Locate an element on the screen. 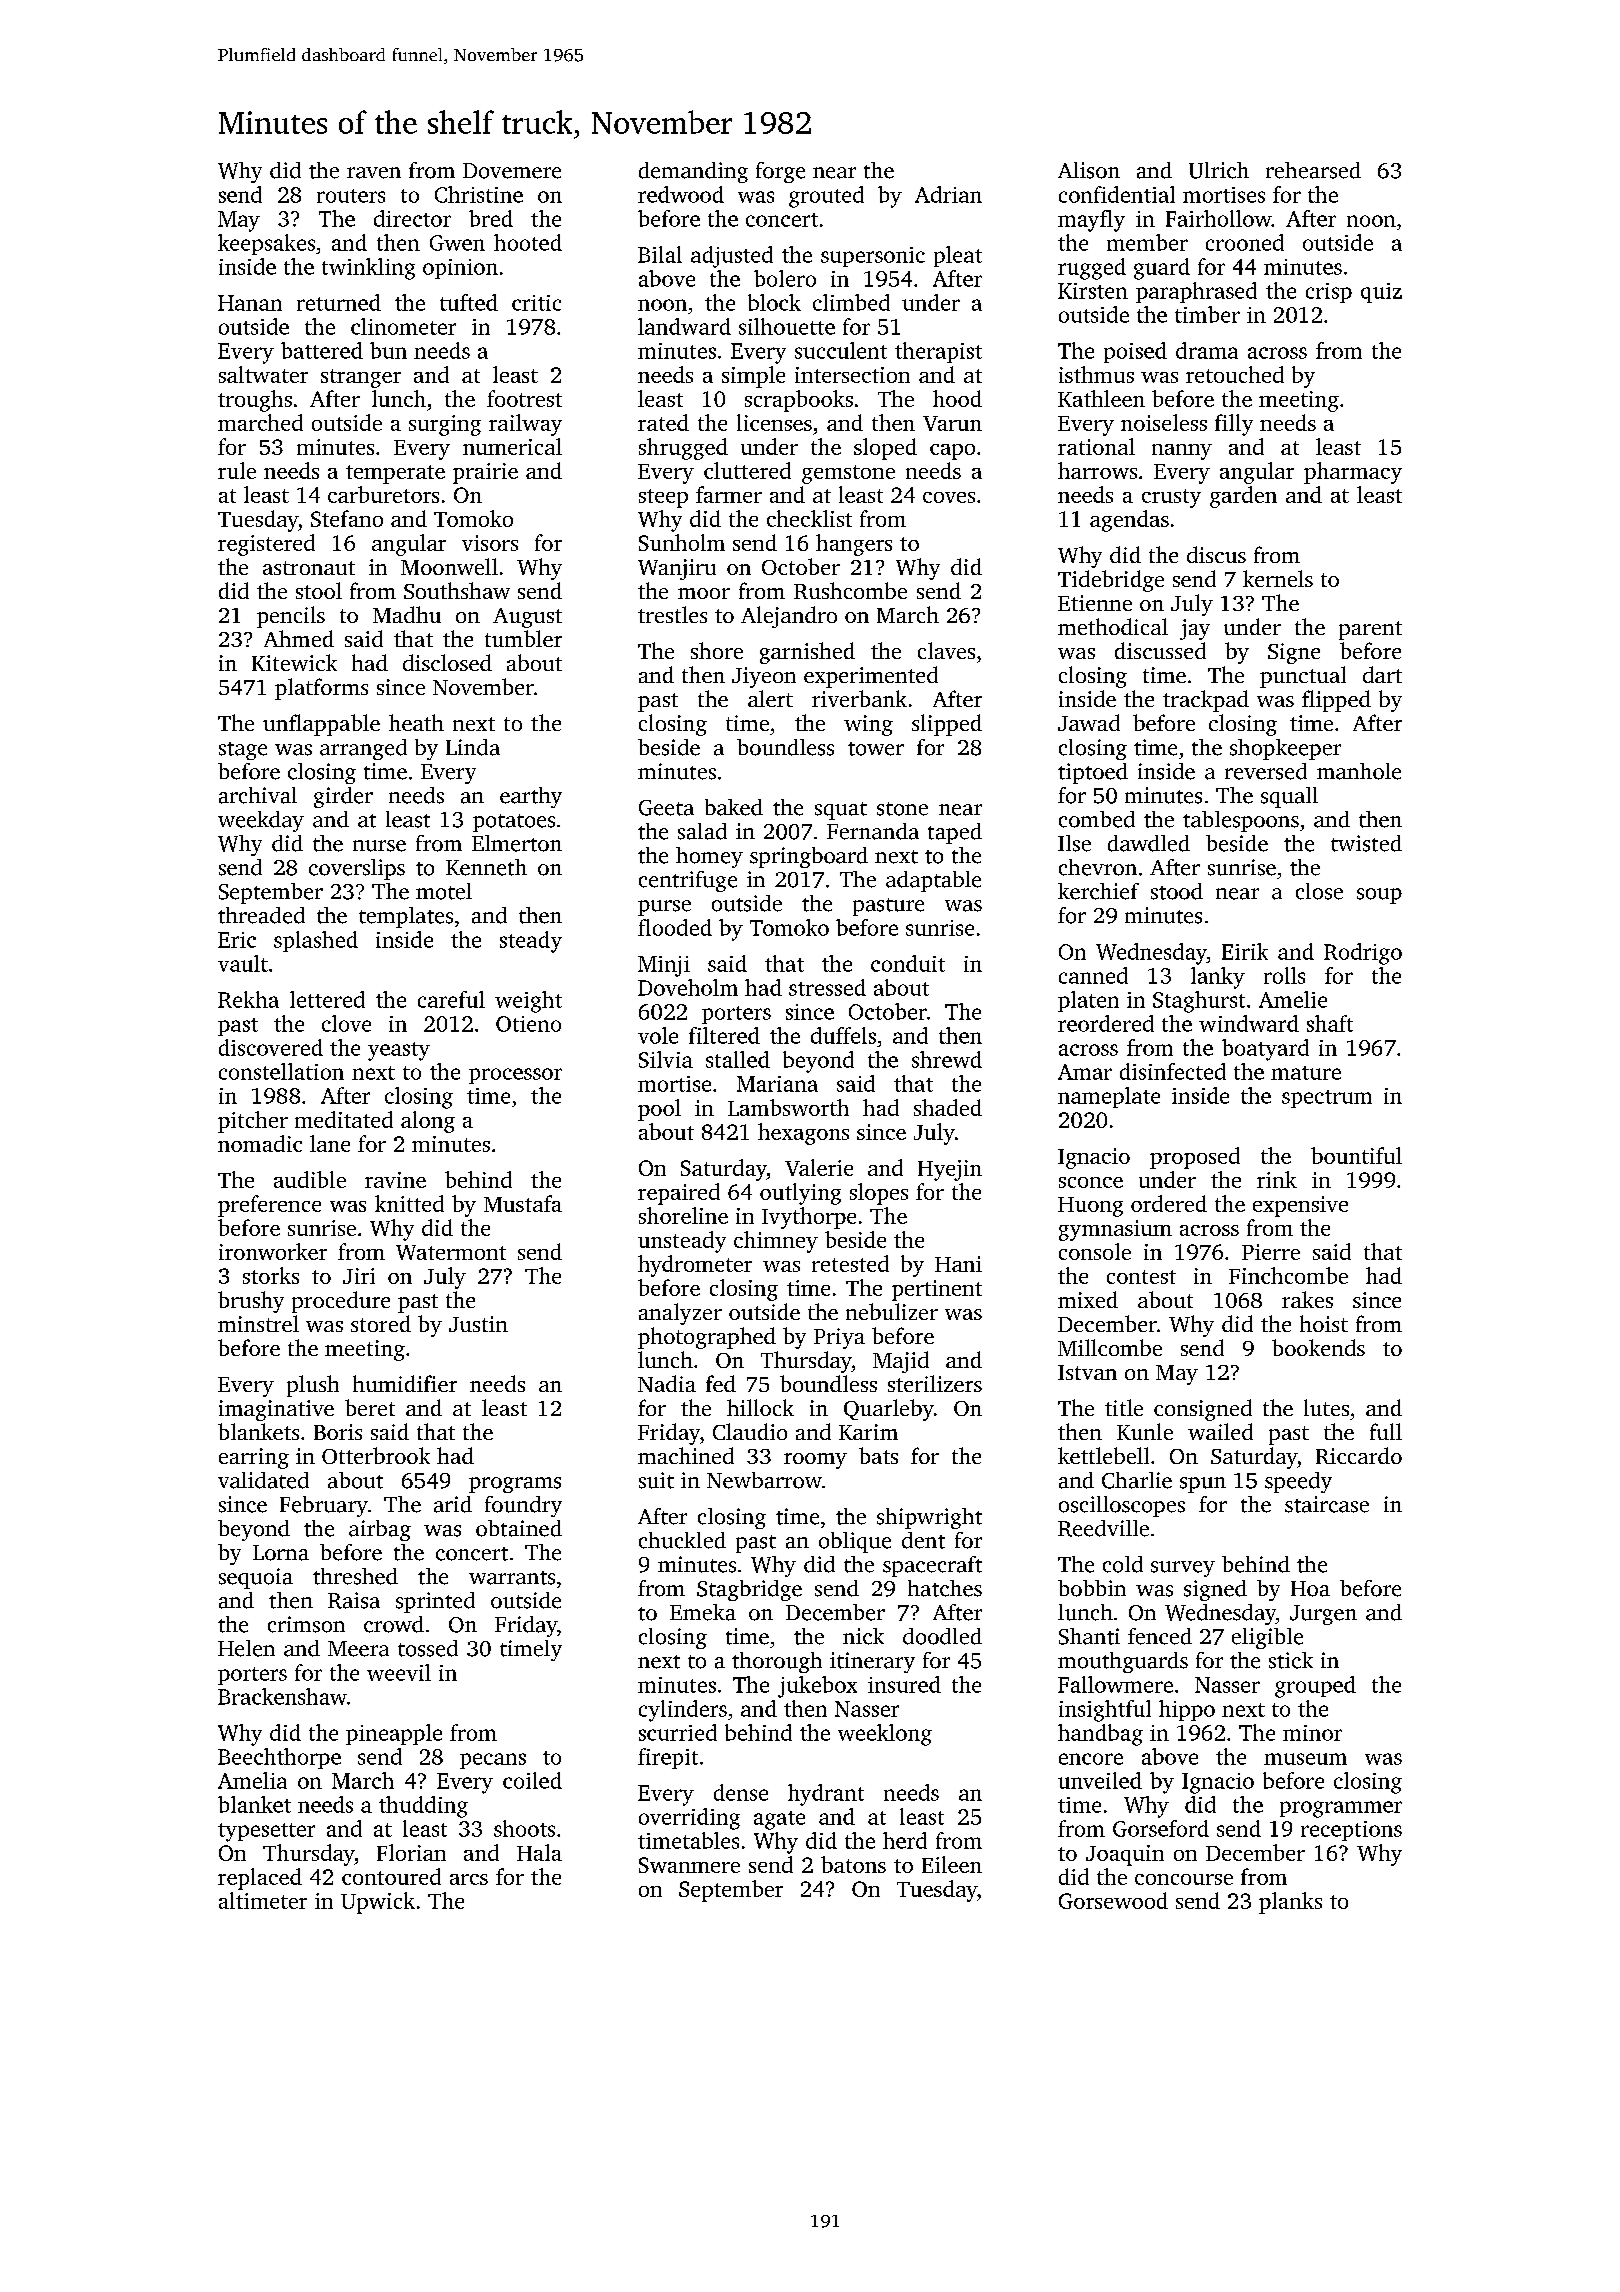 The height and width of the screenshot is (2292, 1620). careful is located at coordinates (451, 999).
